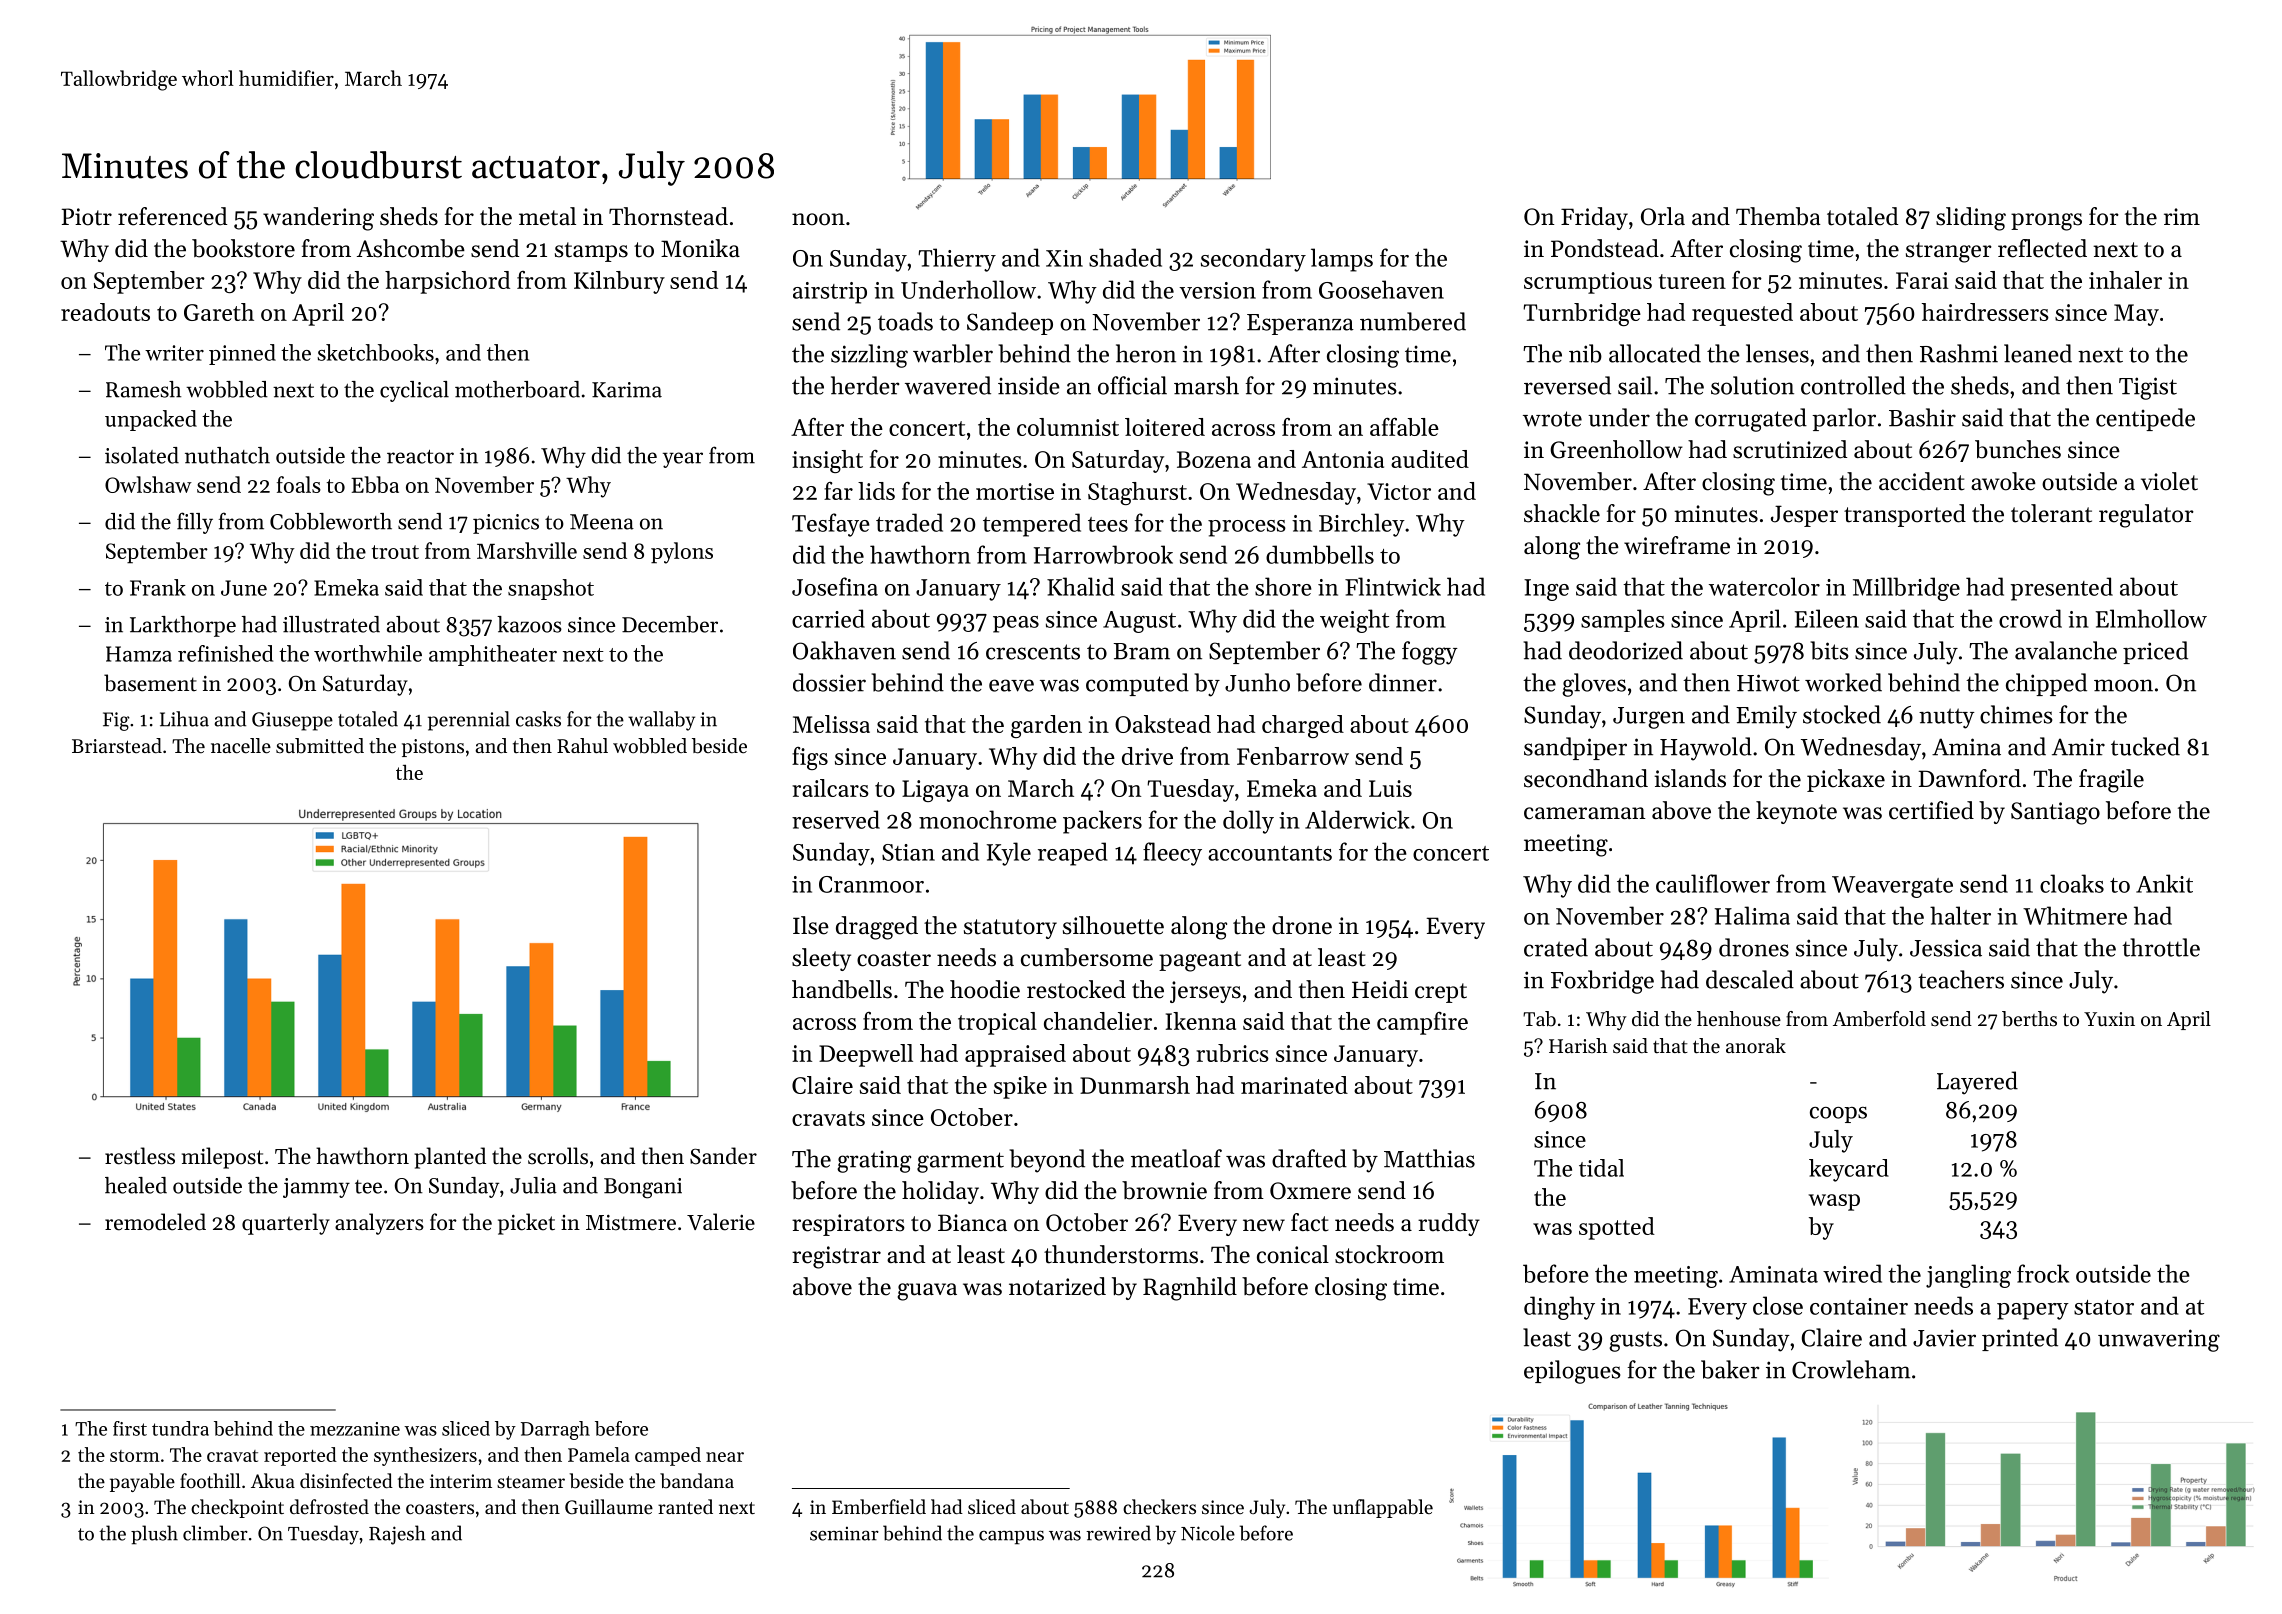  I want to click on seminar, so click(844, 1533).
